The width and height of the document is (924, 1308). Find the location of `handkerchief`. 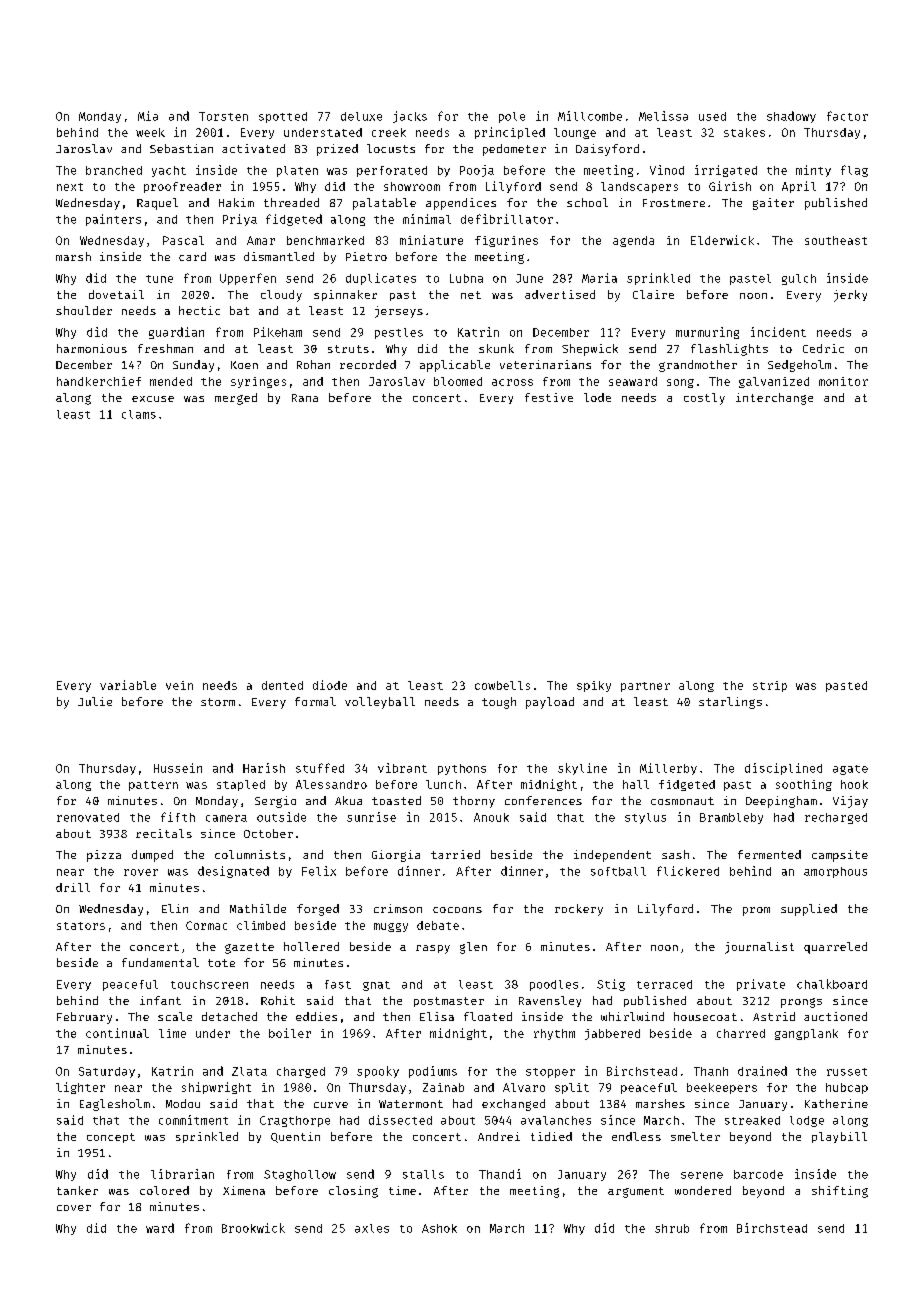

handkerchief is located at coordinates (99, 381).
